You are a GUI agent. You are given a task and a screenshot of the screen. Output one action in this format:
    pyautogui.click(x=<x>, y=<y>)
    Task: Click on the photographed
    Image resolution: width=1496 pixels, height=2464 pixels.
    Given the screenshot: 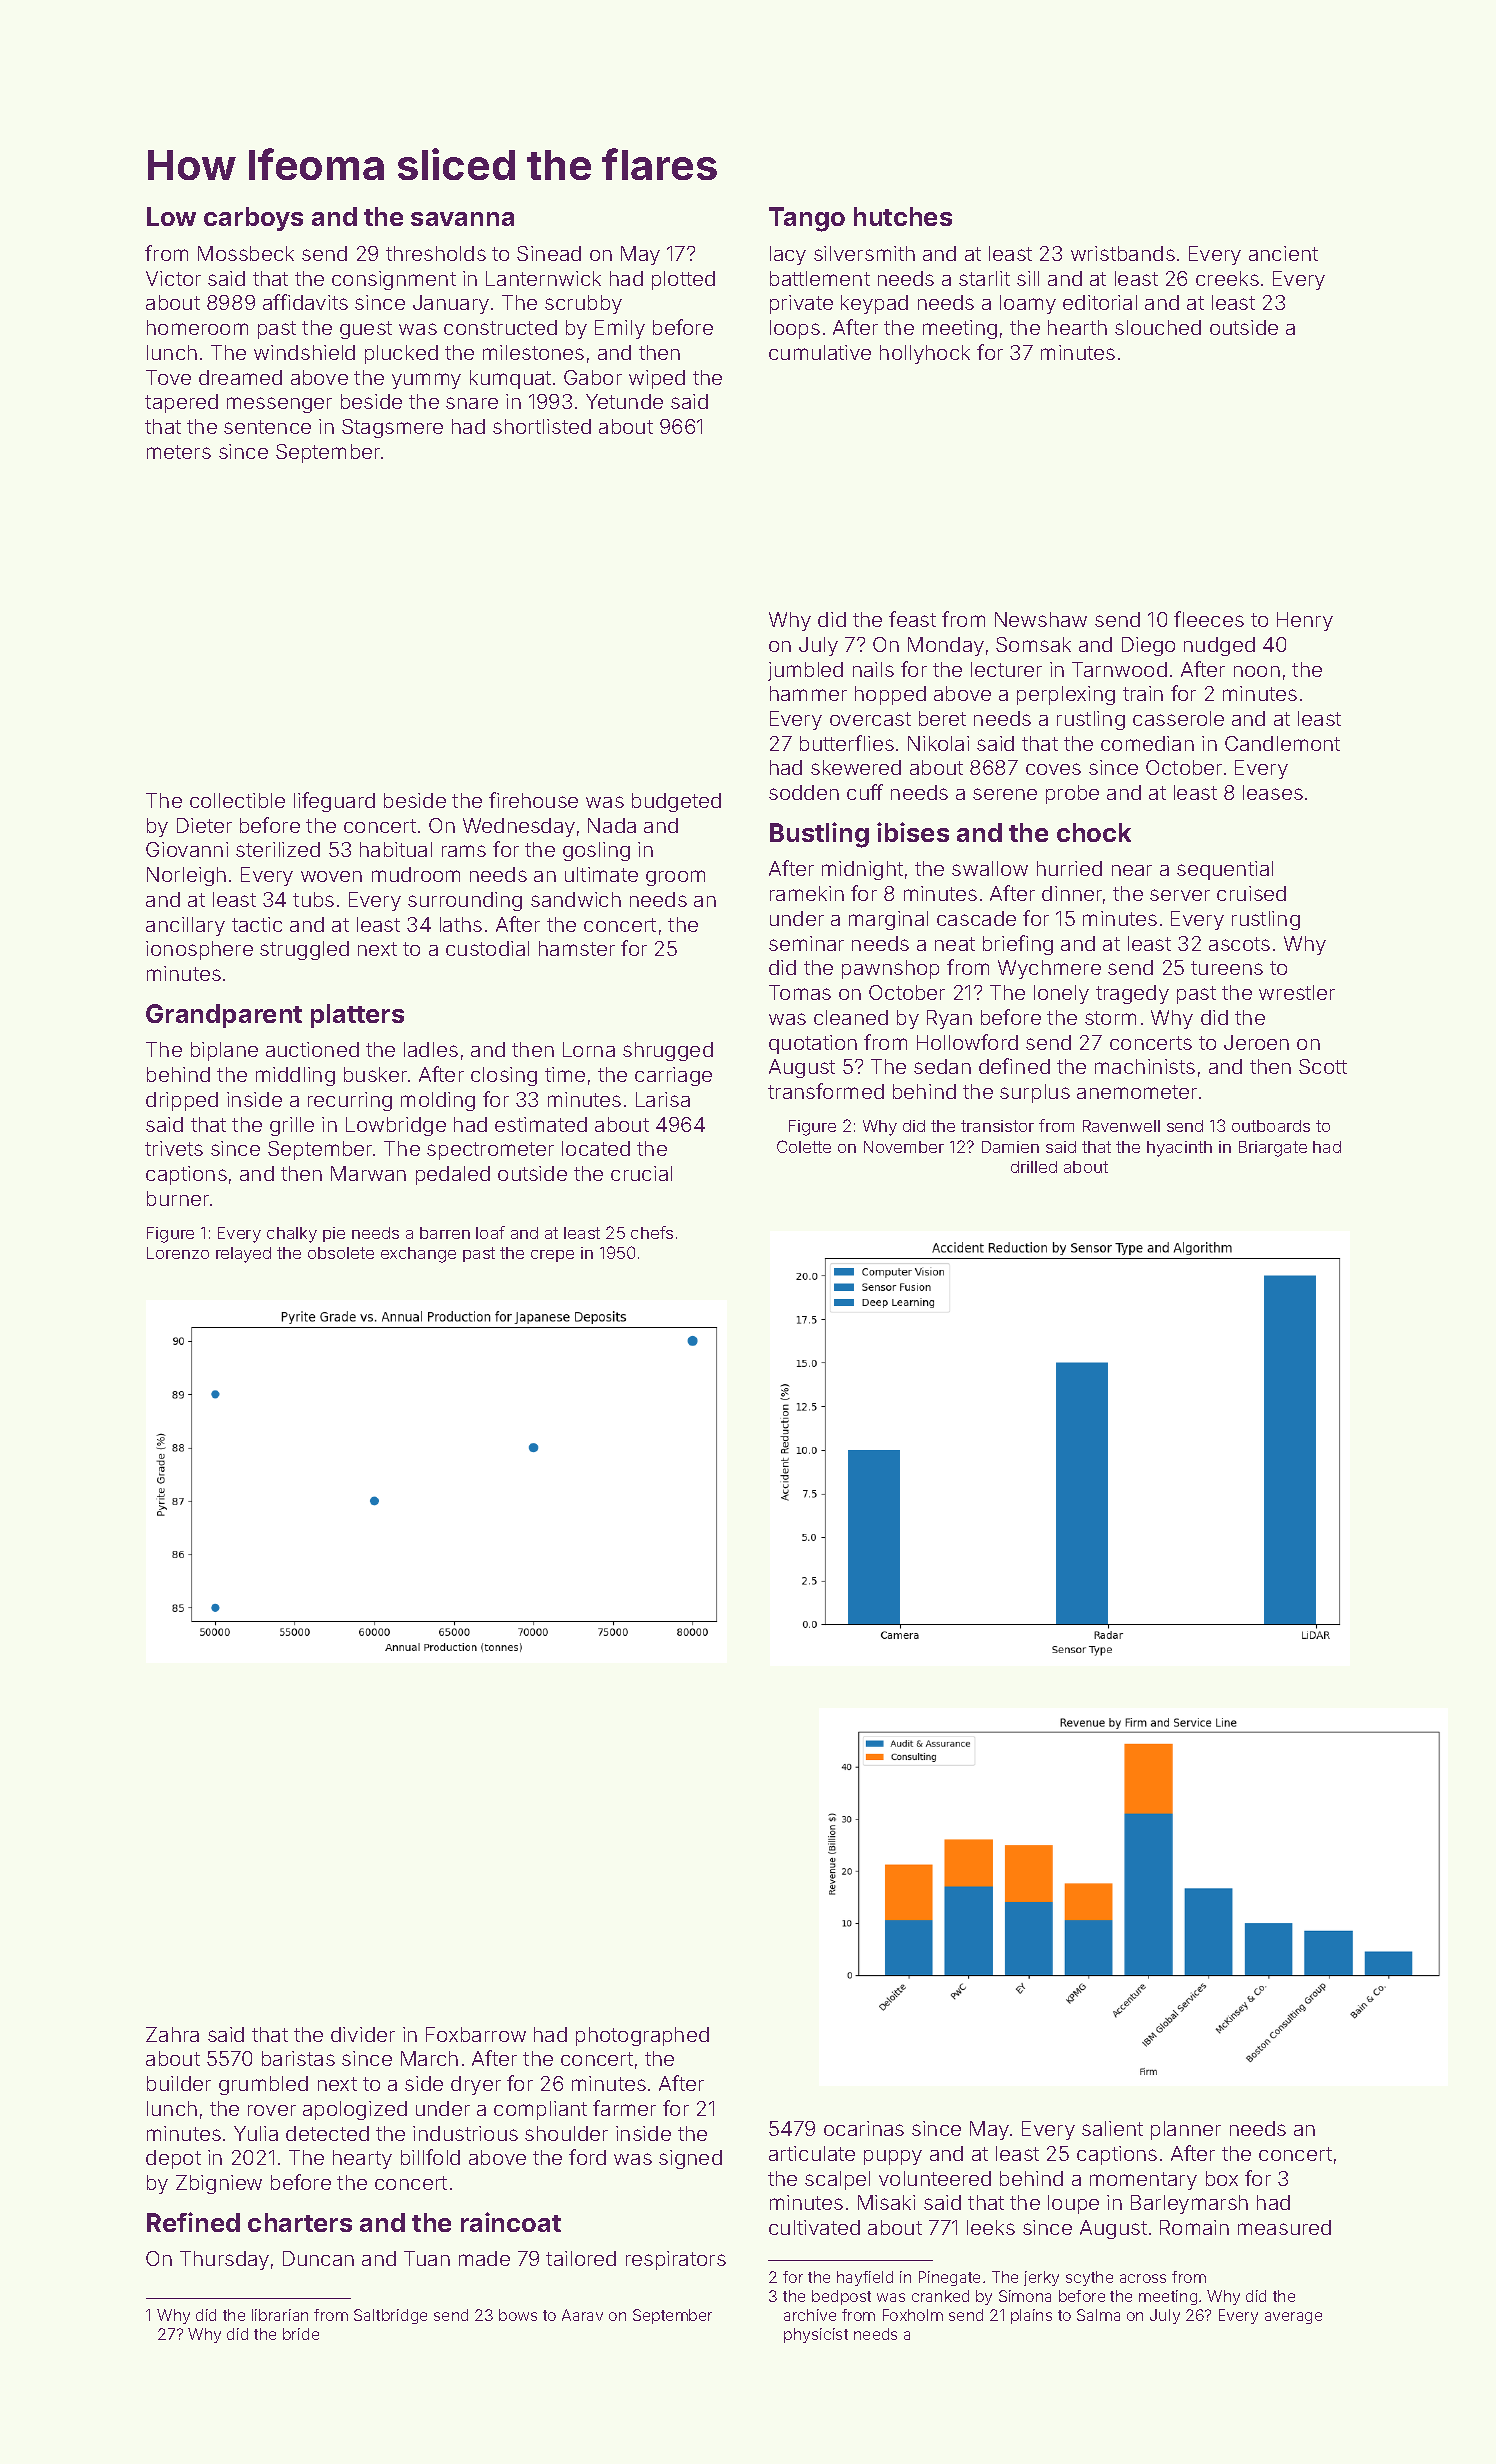 What is the action you would take?
    pyautogui.click(x=642, y=2036)
